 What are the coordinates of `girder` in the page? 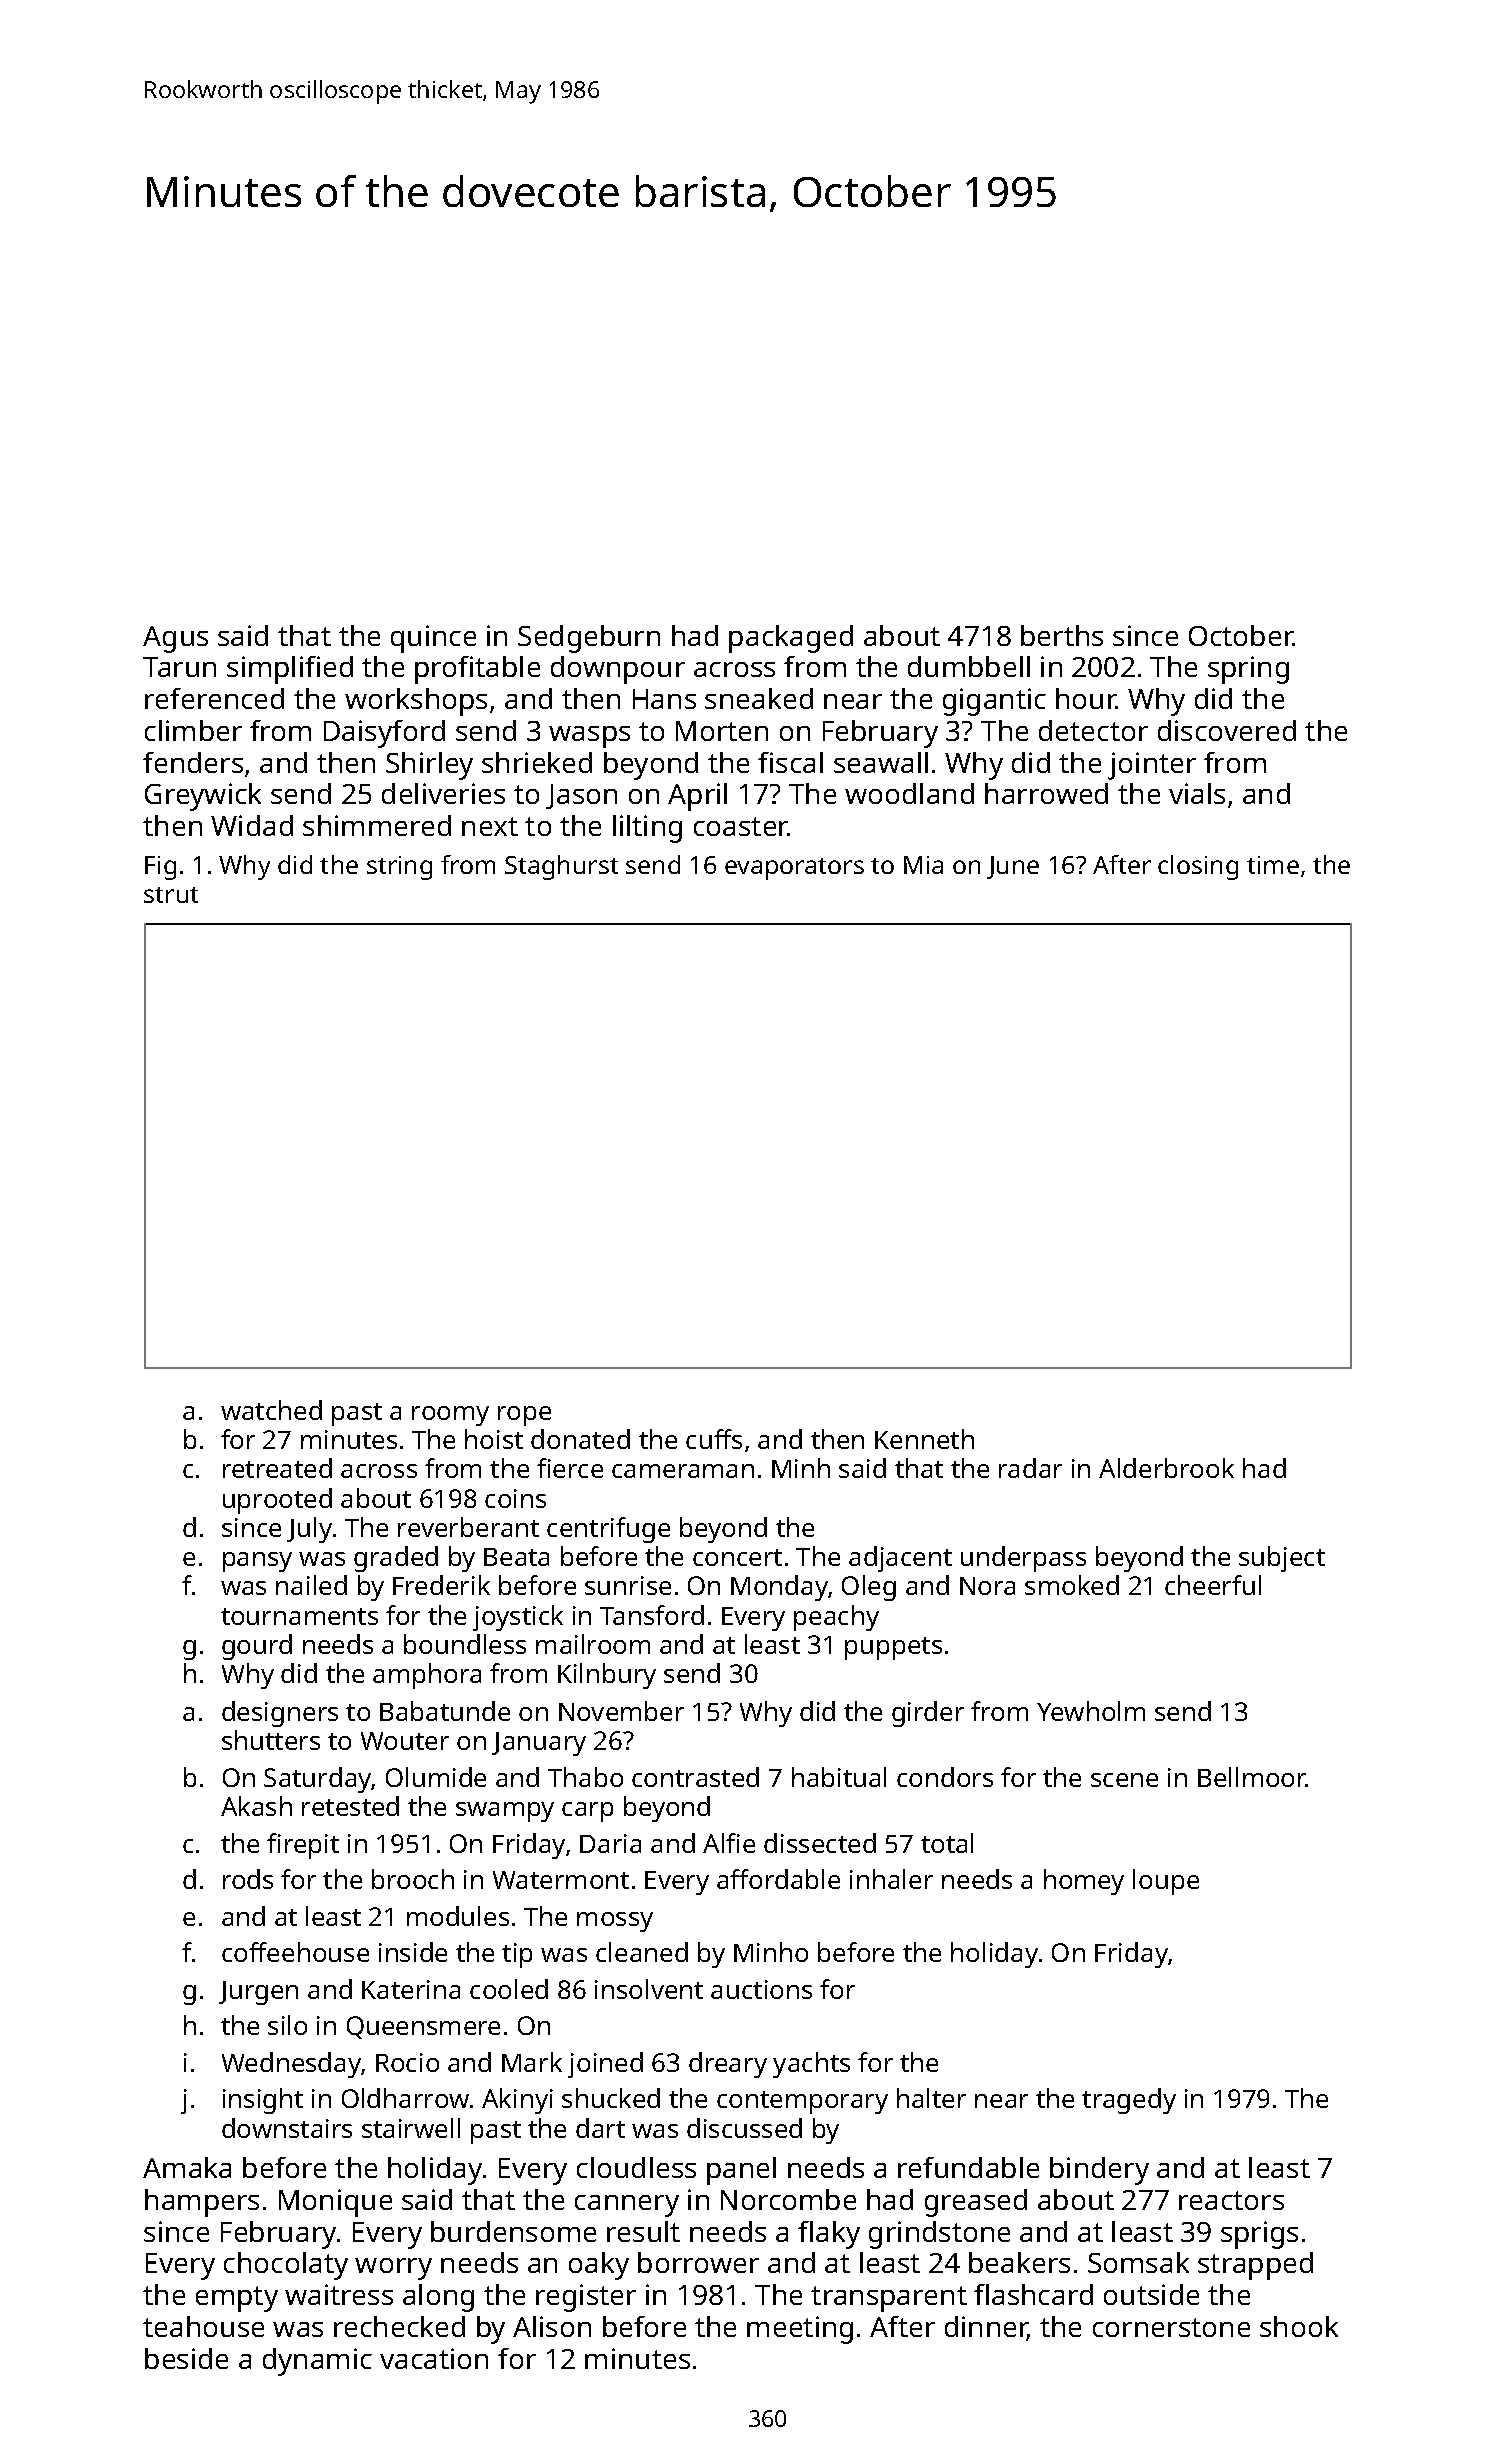 It's located at (928, 1714).
